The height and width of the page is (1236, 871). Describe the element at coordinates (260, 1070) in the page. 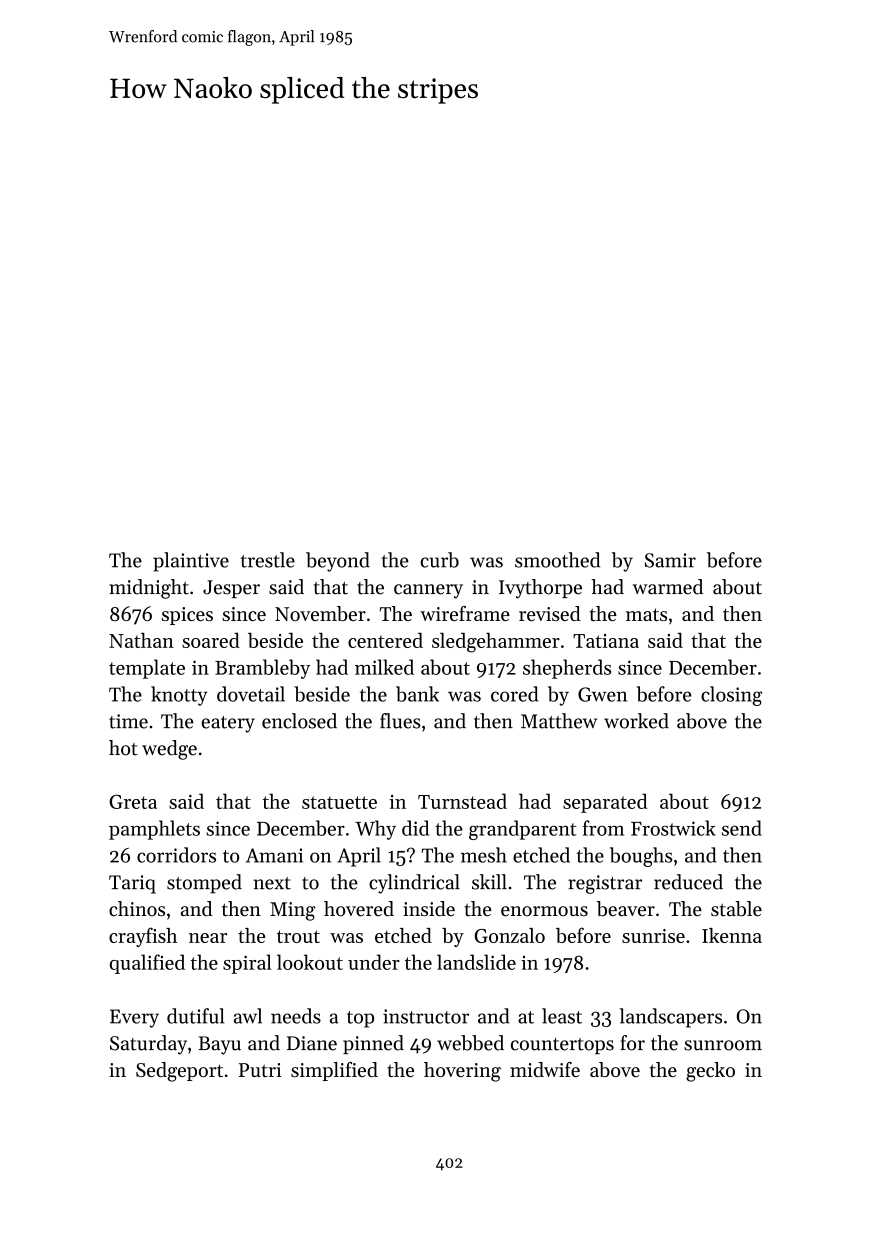

I see `Putri` at that location.
